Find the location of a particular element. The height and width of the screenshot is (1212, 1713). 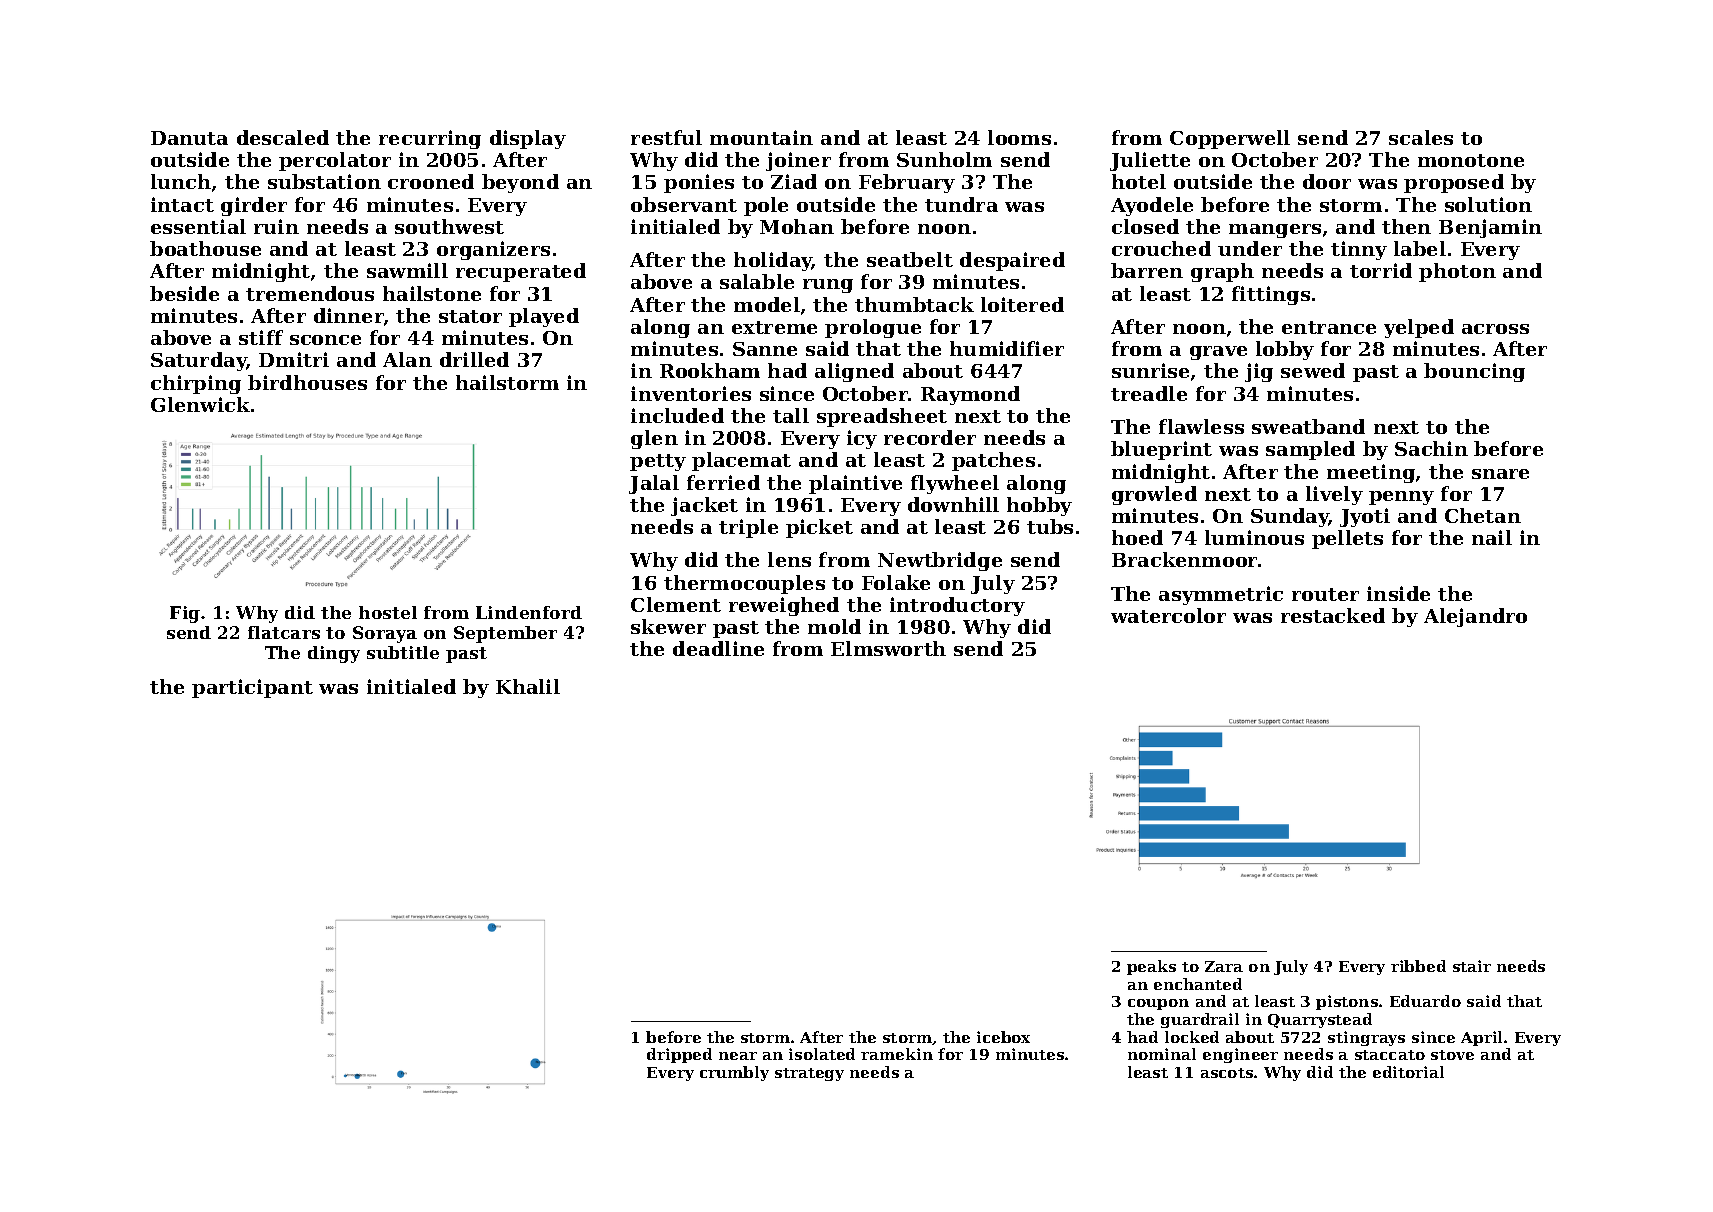

triple is located at coordinates (748, 528).
